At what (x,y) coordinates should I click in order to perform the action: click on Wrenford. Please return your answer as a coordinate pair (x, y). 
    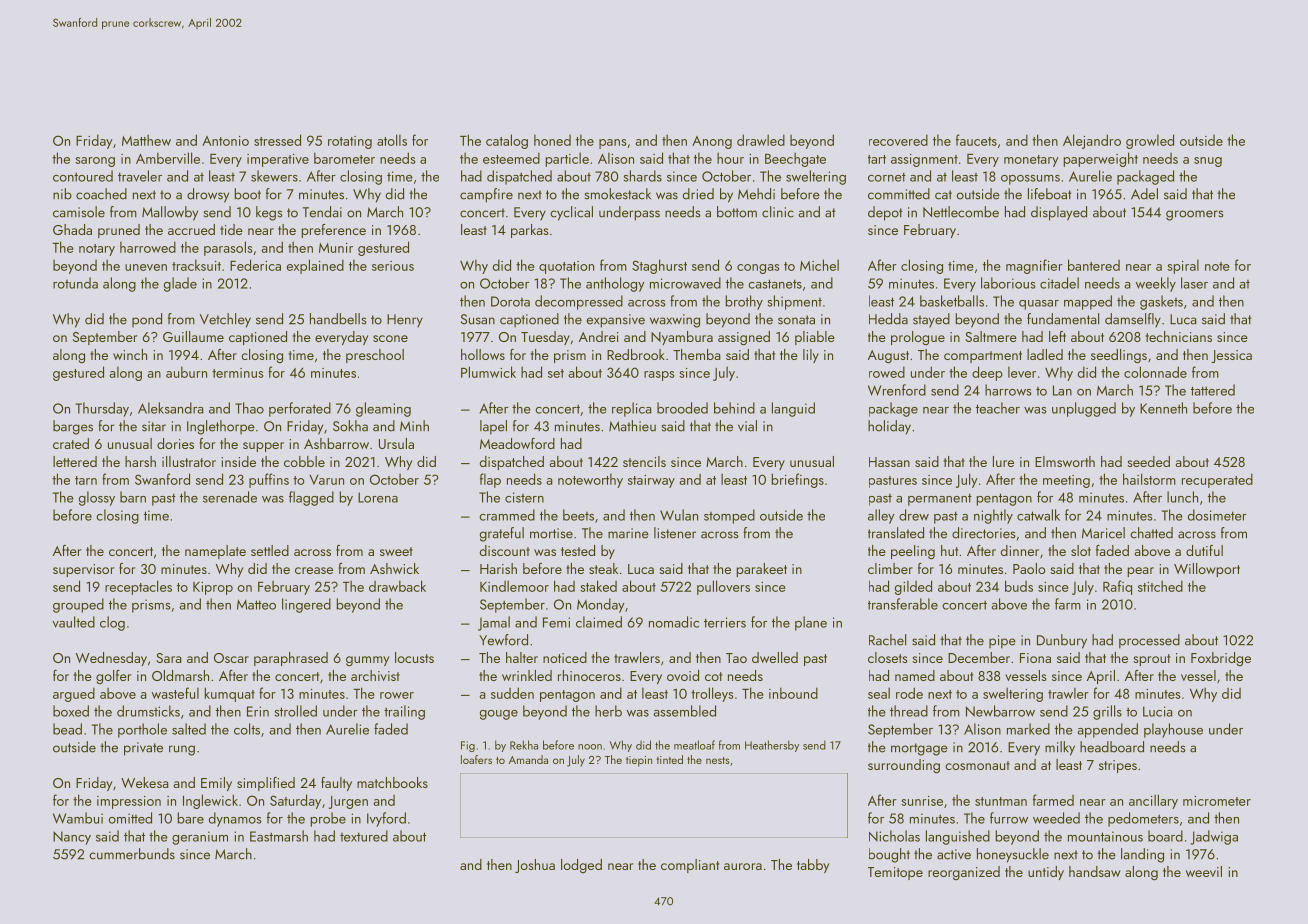
    Looking at the image, I should click on (897, 390).
